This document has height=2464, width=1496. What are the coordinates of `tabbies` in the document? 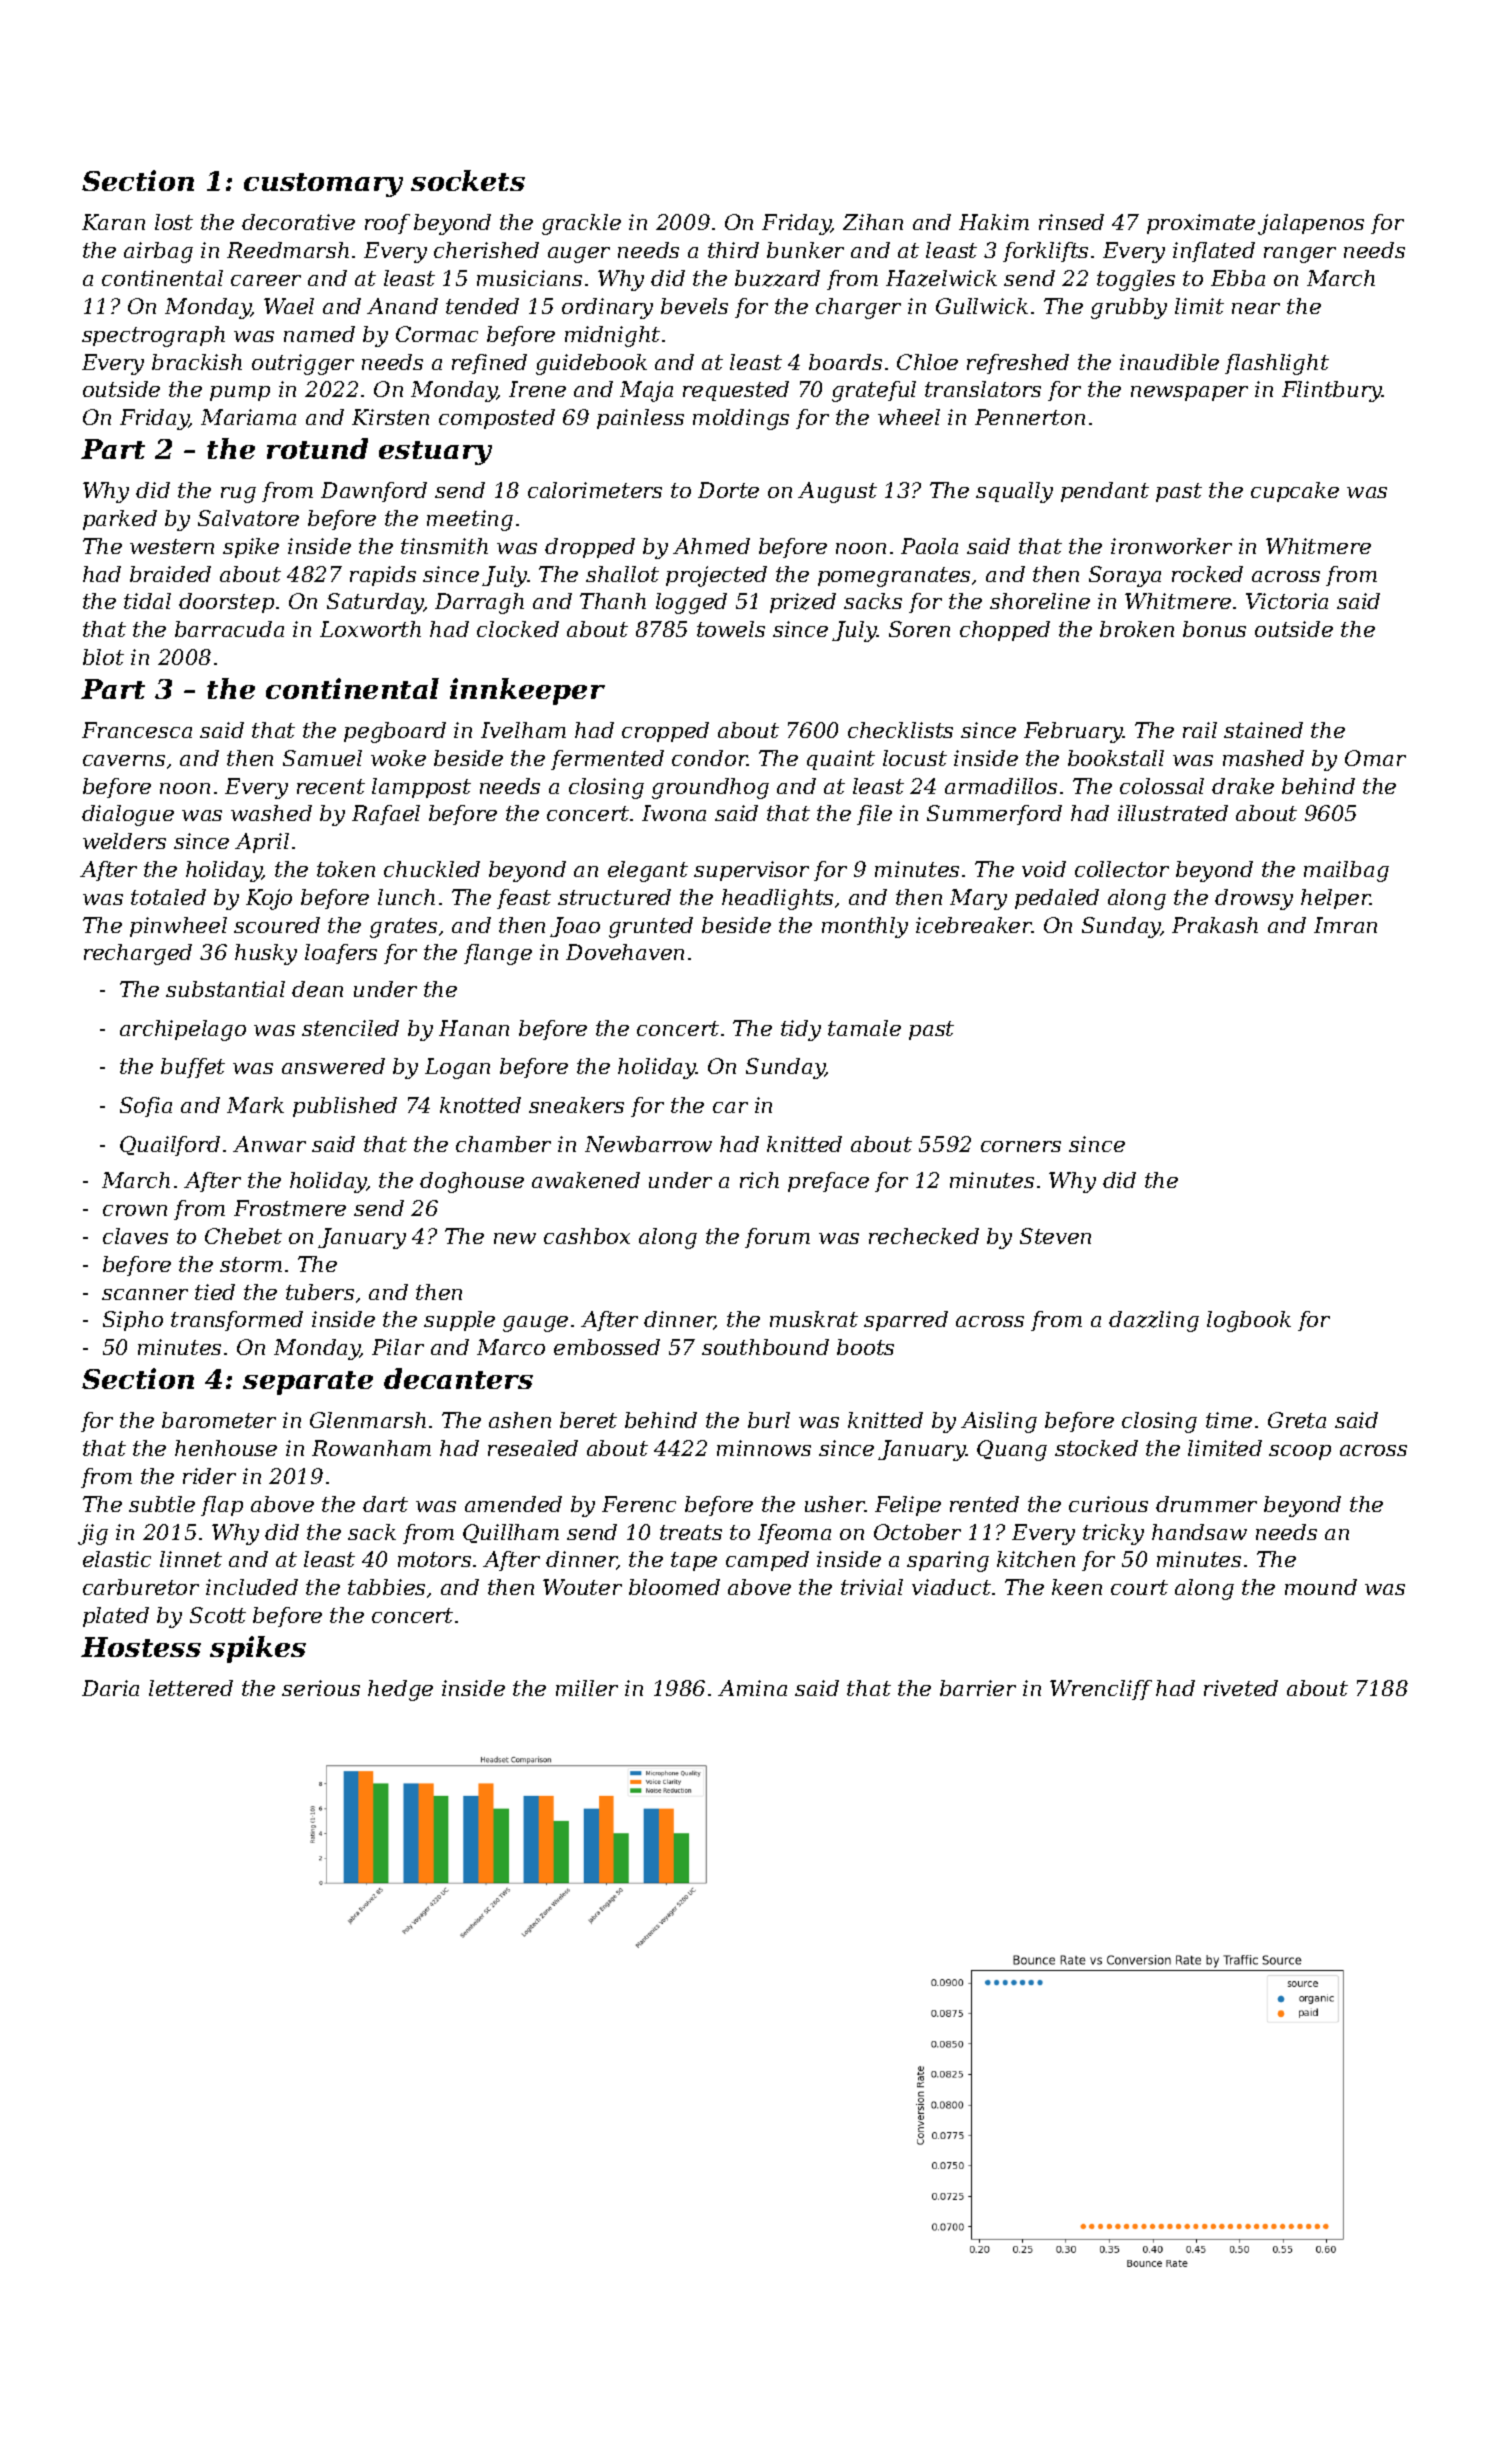 It's located at (386, 1587).
